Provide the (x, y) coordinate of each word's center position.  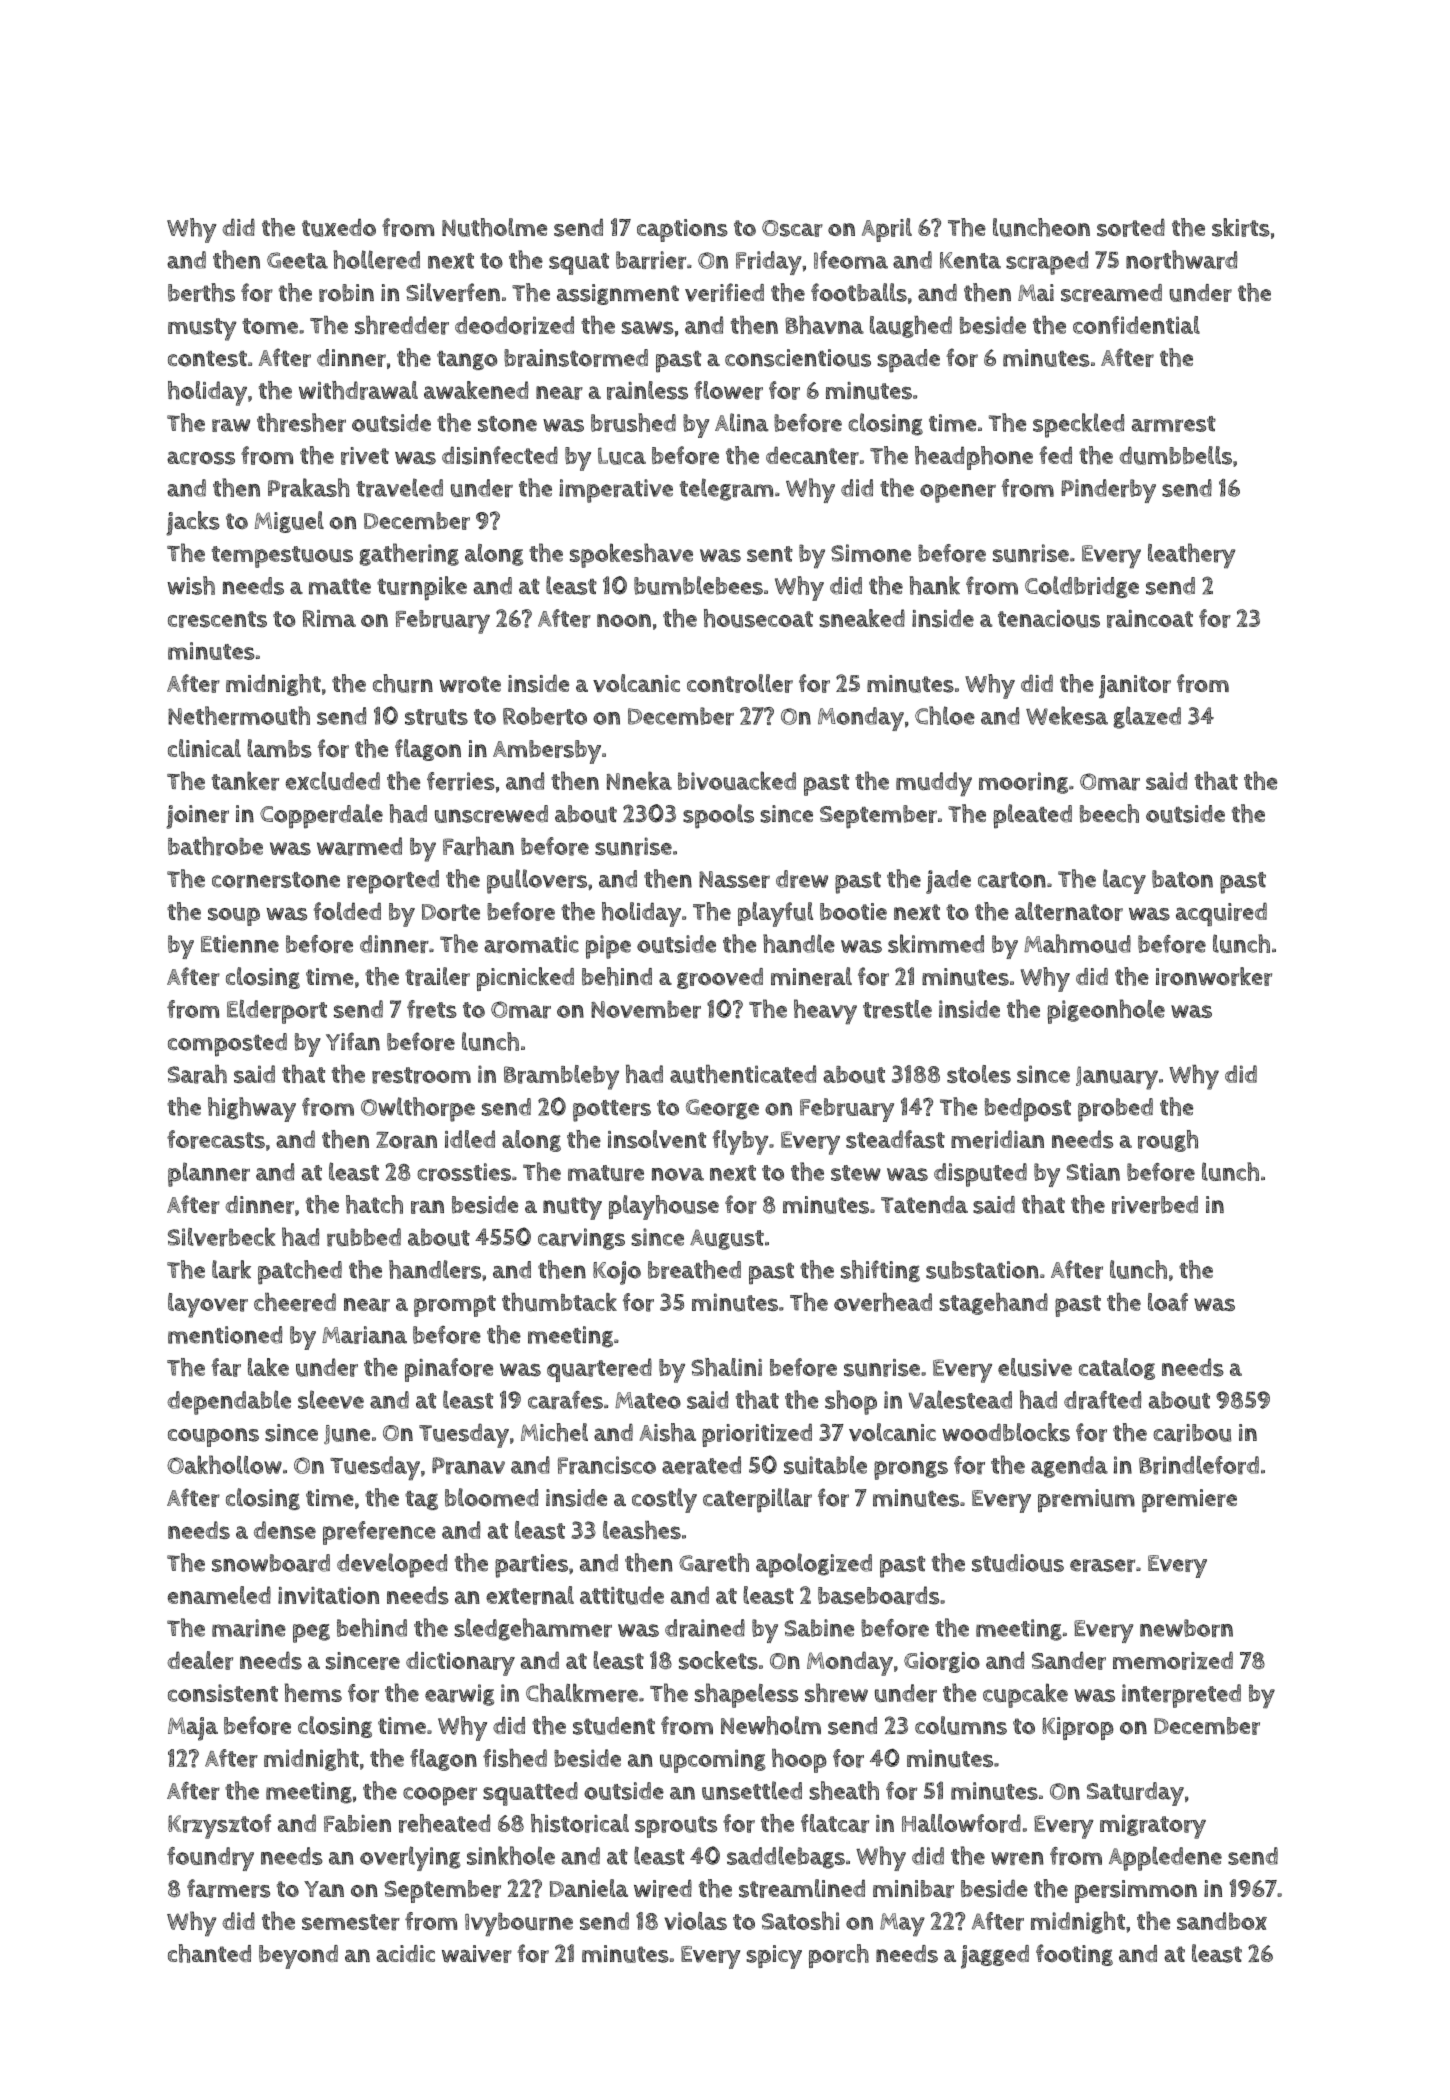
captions (682, 230)
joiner (197, 817)
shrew (836, 1693)
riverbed (1155, 1205)
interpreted (1181, 1696)
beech (1109, 813)
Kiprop (1078, 1728)
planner (209, 1174)
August (727, 1239)
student (614, 1726)
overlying (410, 1858)
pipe (608, 947)
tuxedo (339, 227)
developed (392, 1565)
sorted (1131, 227)
